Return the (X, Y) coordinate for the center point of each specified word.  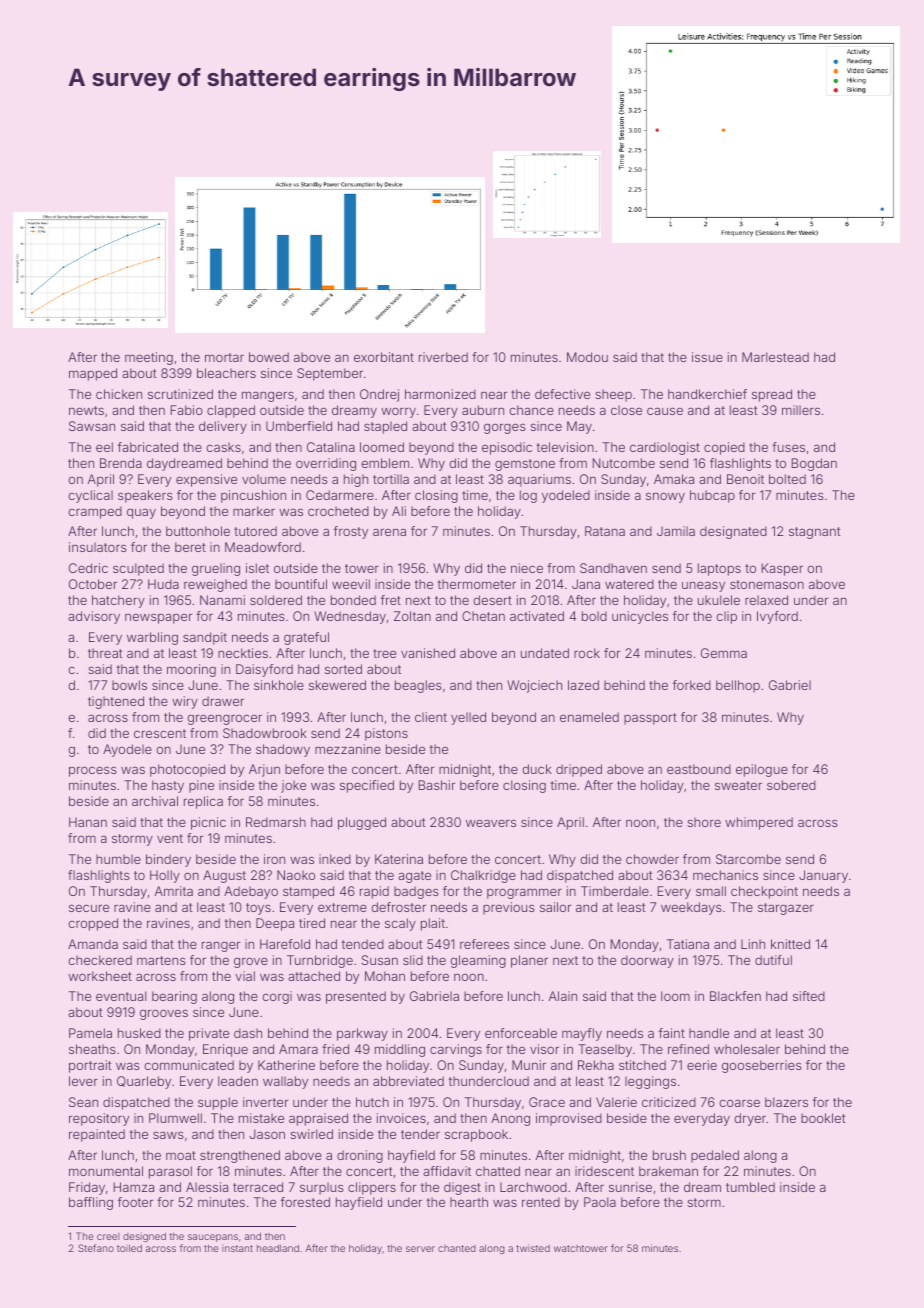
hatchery (118, 601)
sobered (791, 785)
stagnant (815, 533)
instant (237, 1248)
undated (545, 653)
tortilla (391, 479)
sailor (555, 907)
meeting (149, 358)
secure (89, 908)
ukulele (719, 600)
